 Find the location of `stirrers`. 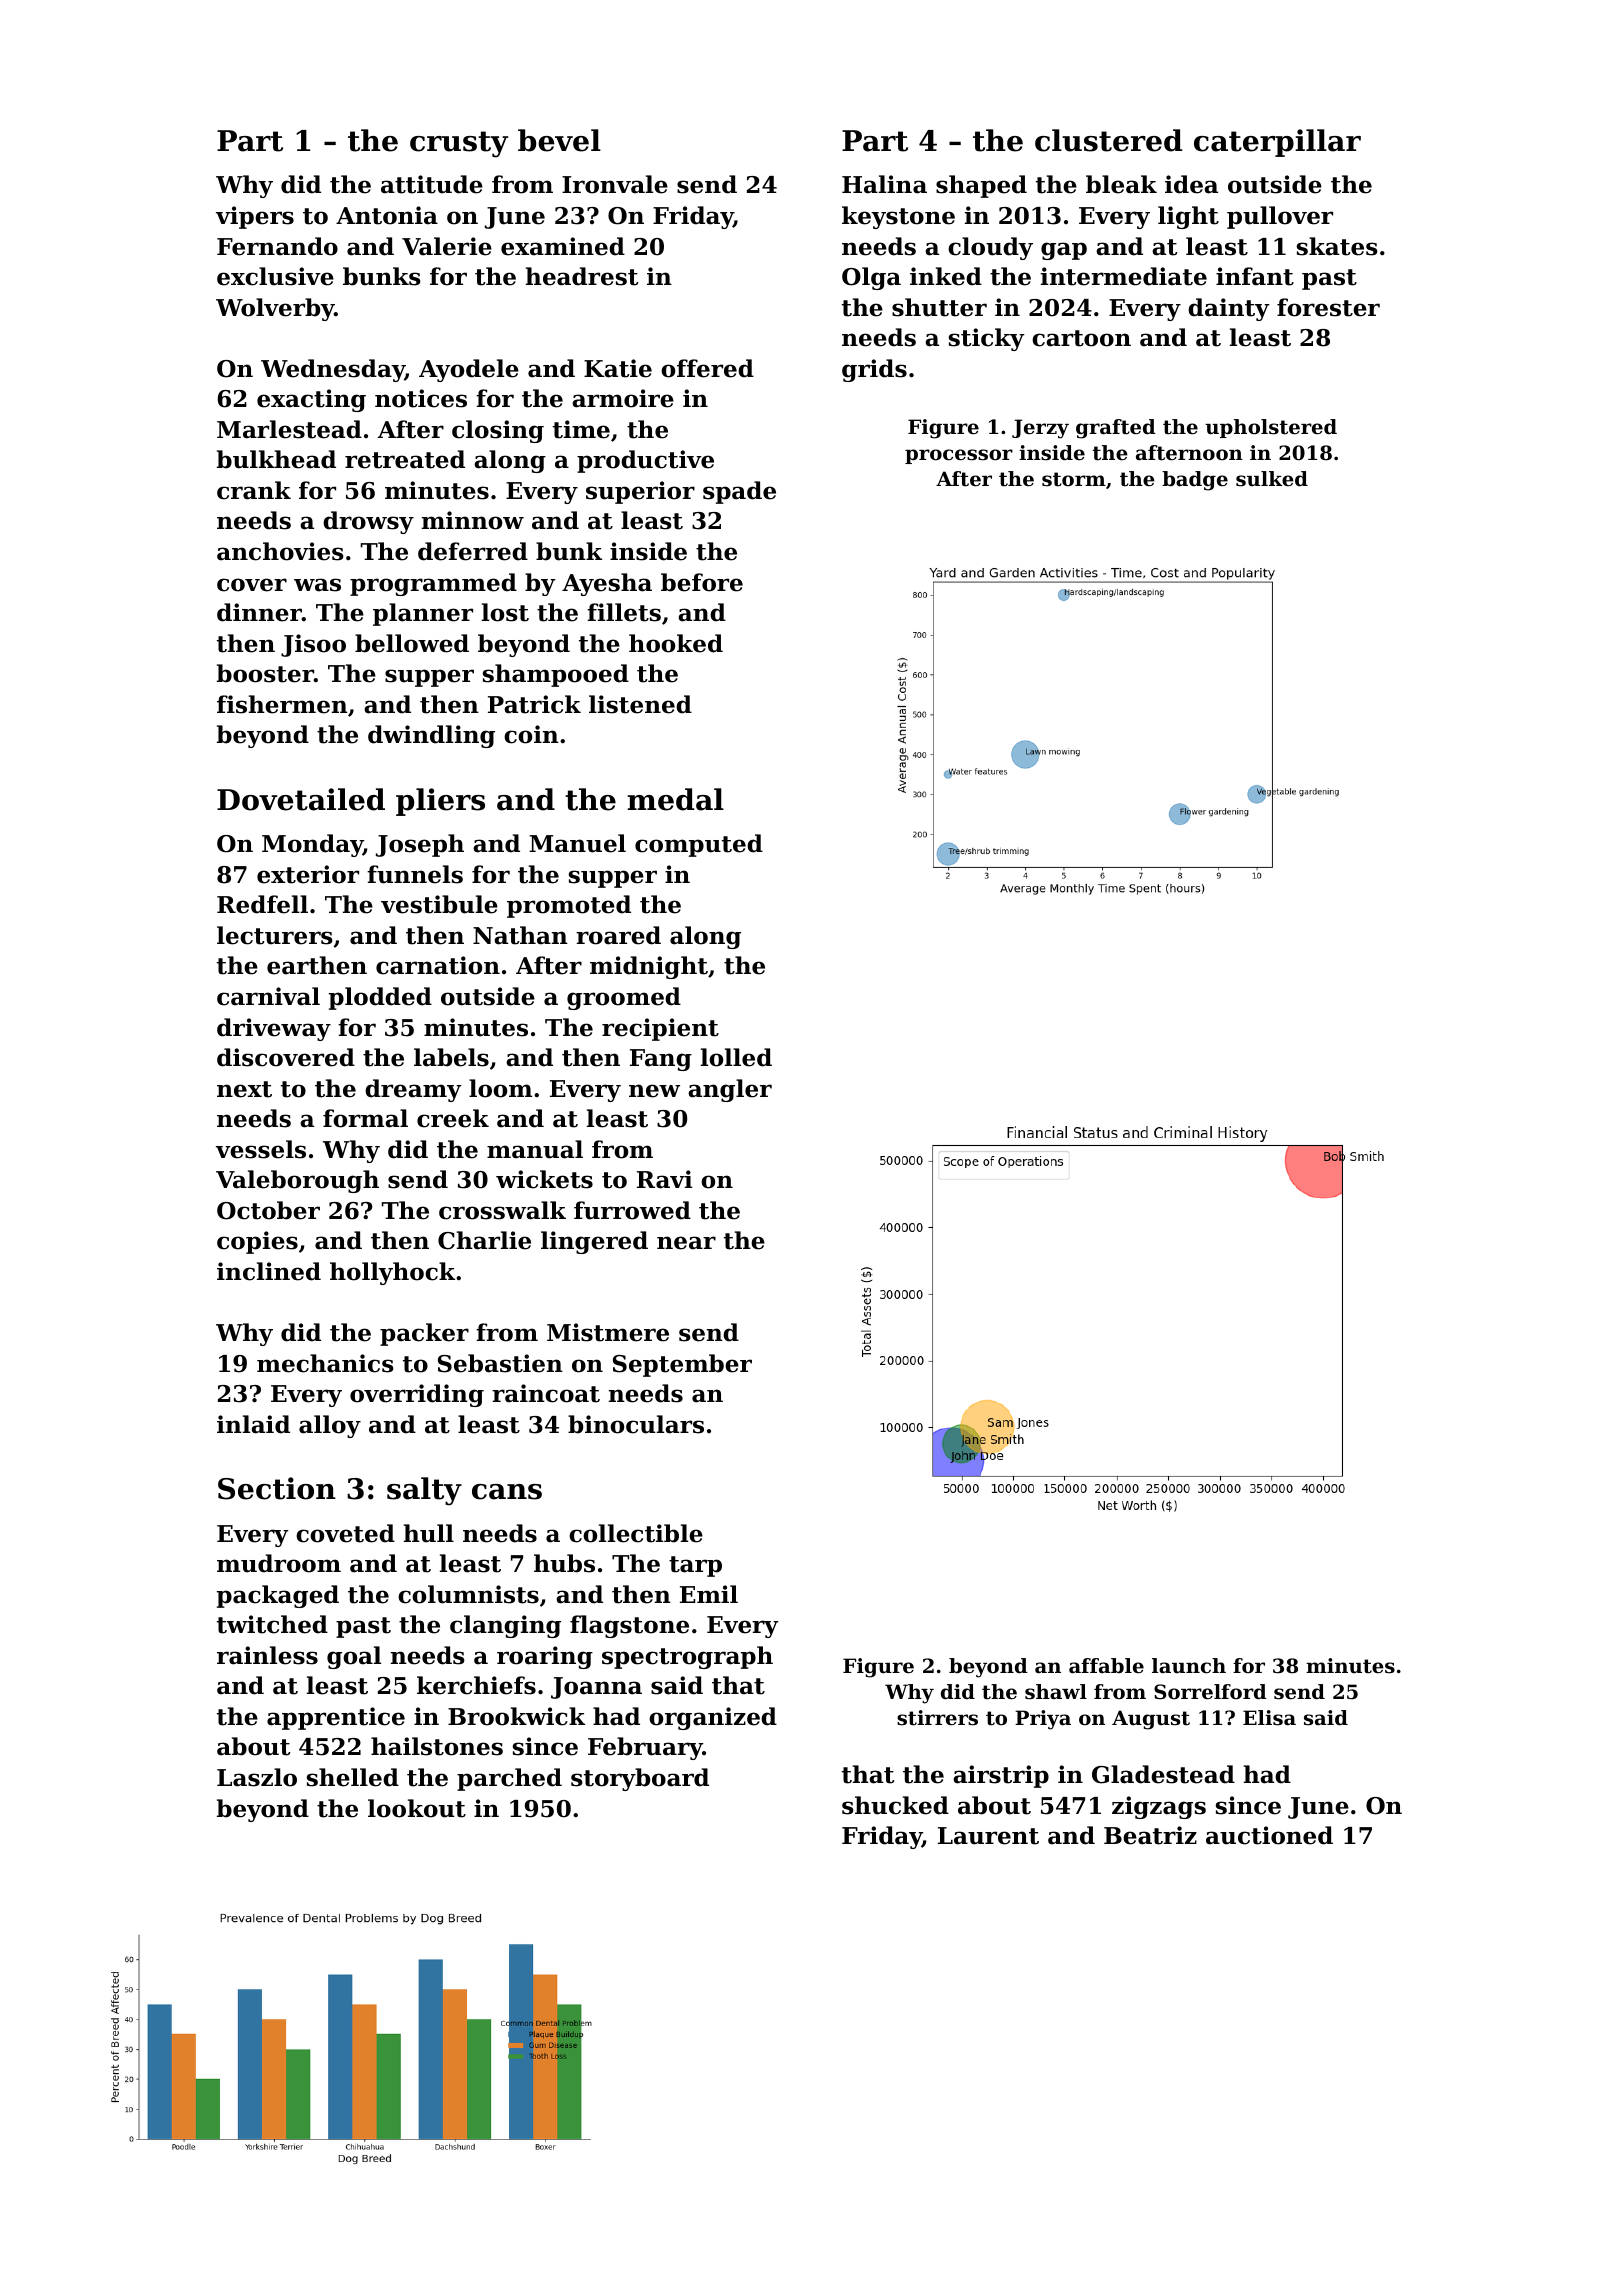

stirrers is located at coordinates (937, 1718).
